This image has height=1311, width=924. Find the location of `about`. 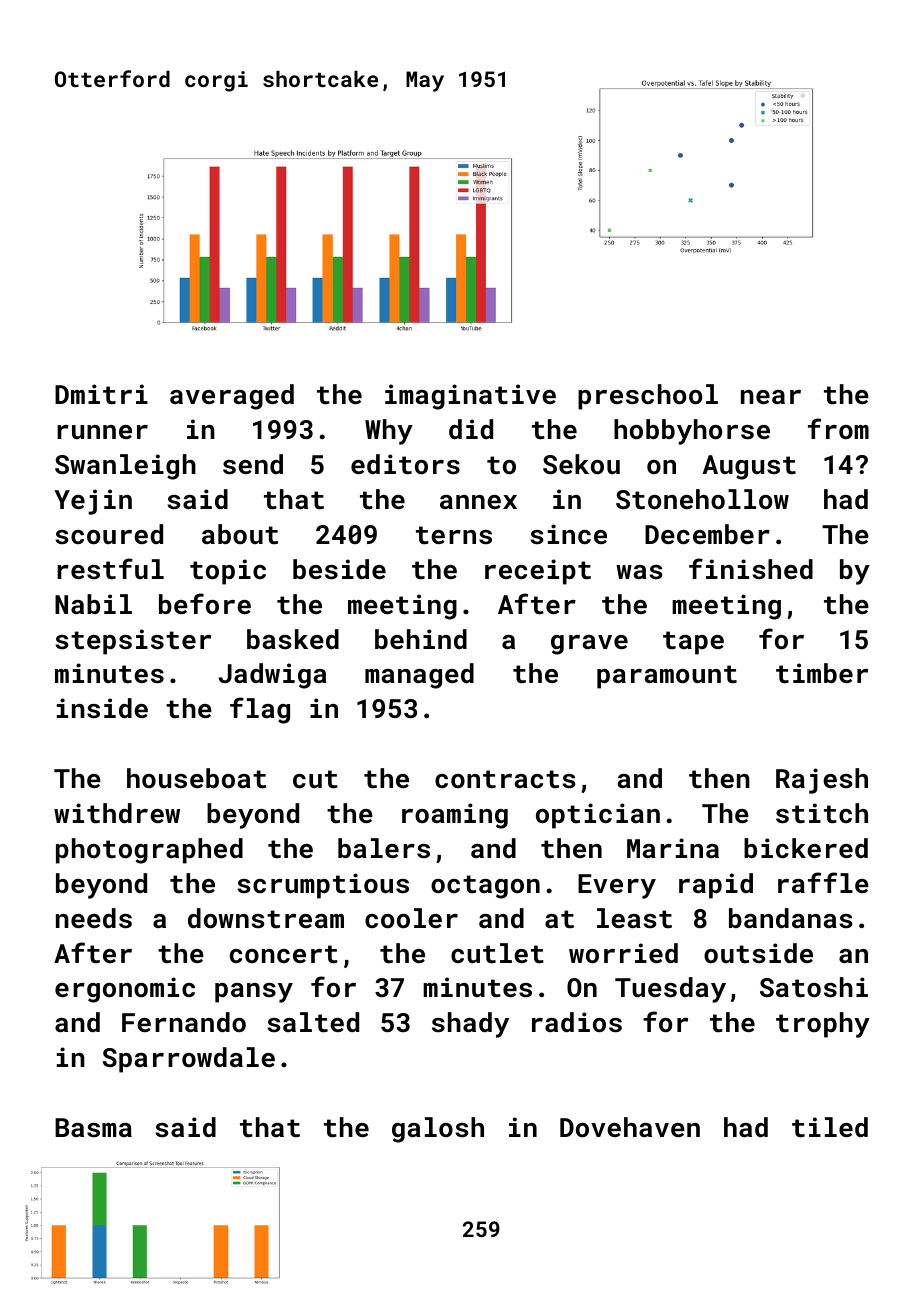

about is located at coordinates (240, 534).
